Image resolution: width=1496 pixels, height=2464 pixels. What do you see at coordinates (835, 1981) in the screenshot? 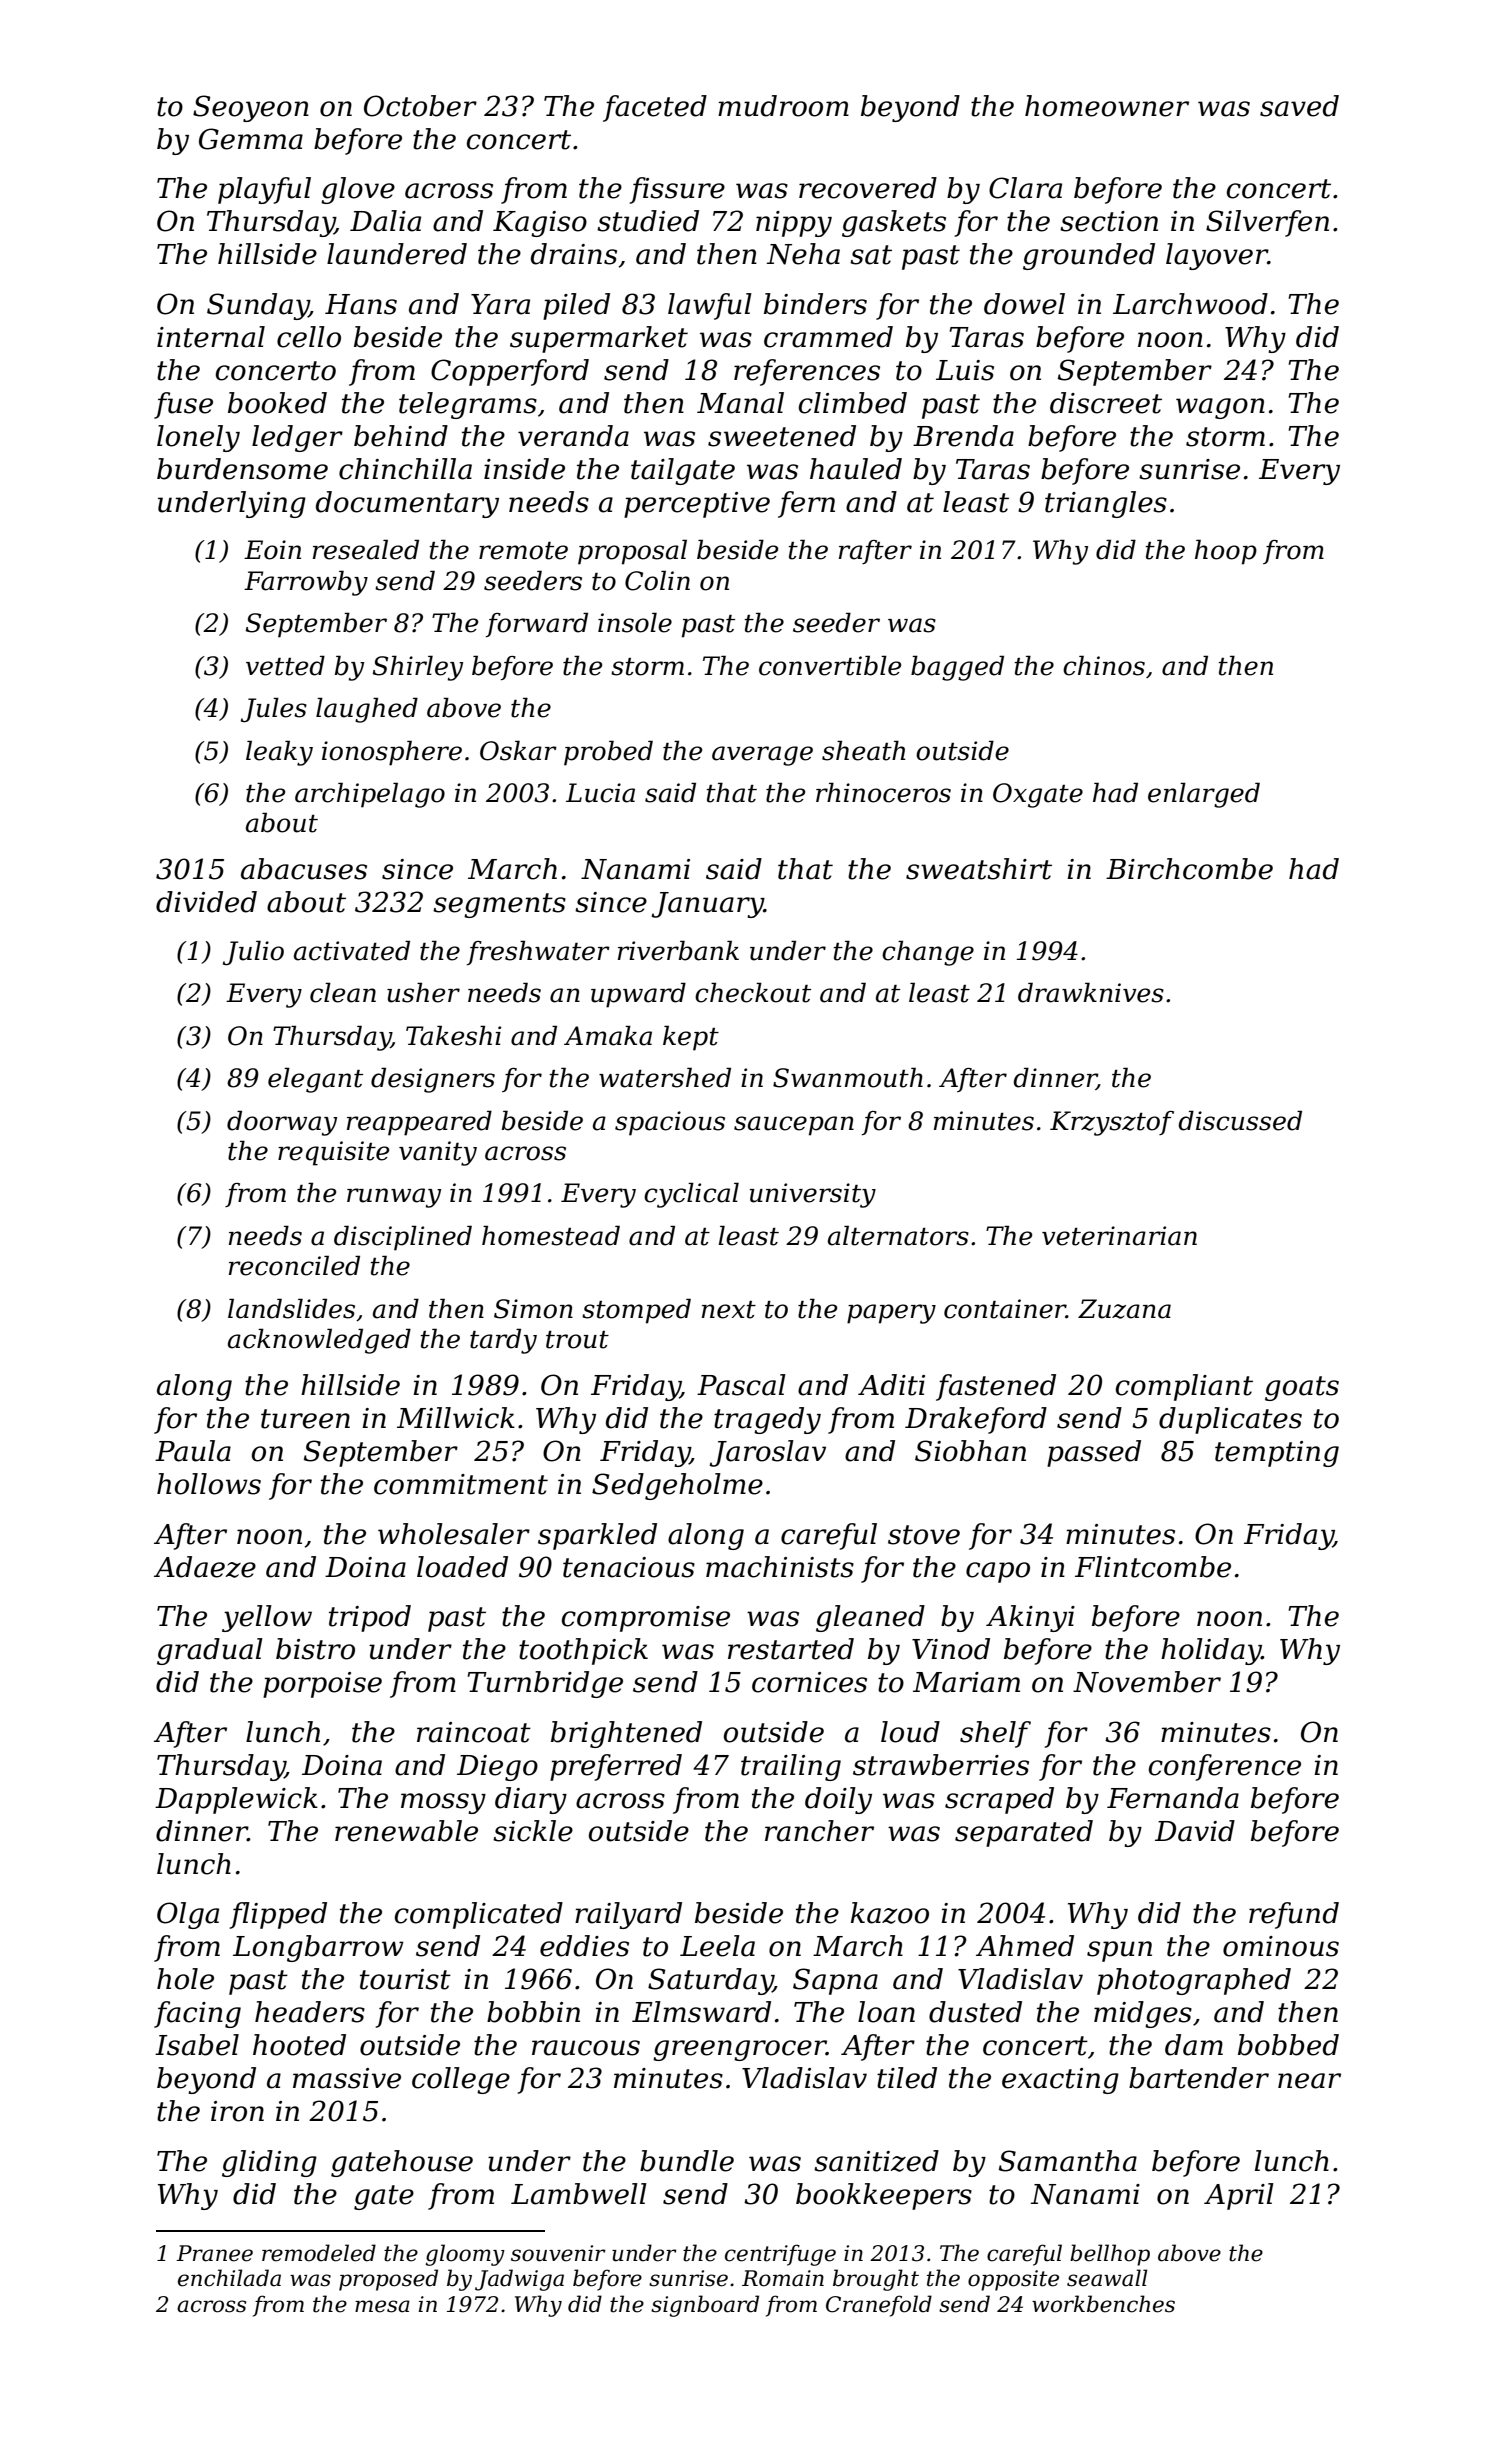
I see `Sapna` at bounding box center [835, 1981].
